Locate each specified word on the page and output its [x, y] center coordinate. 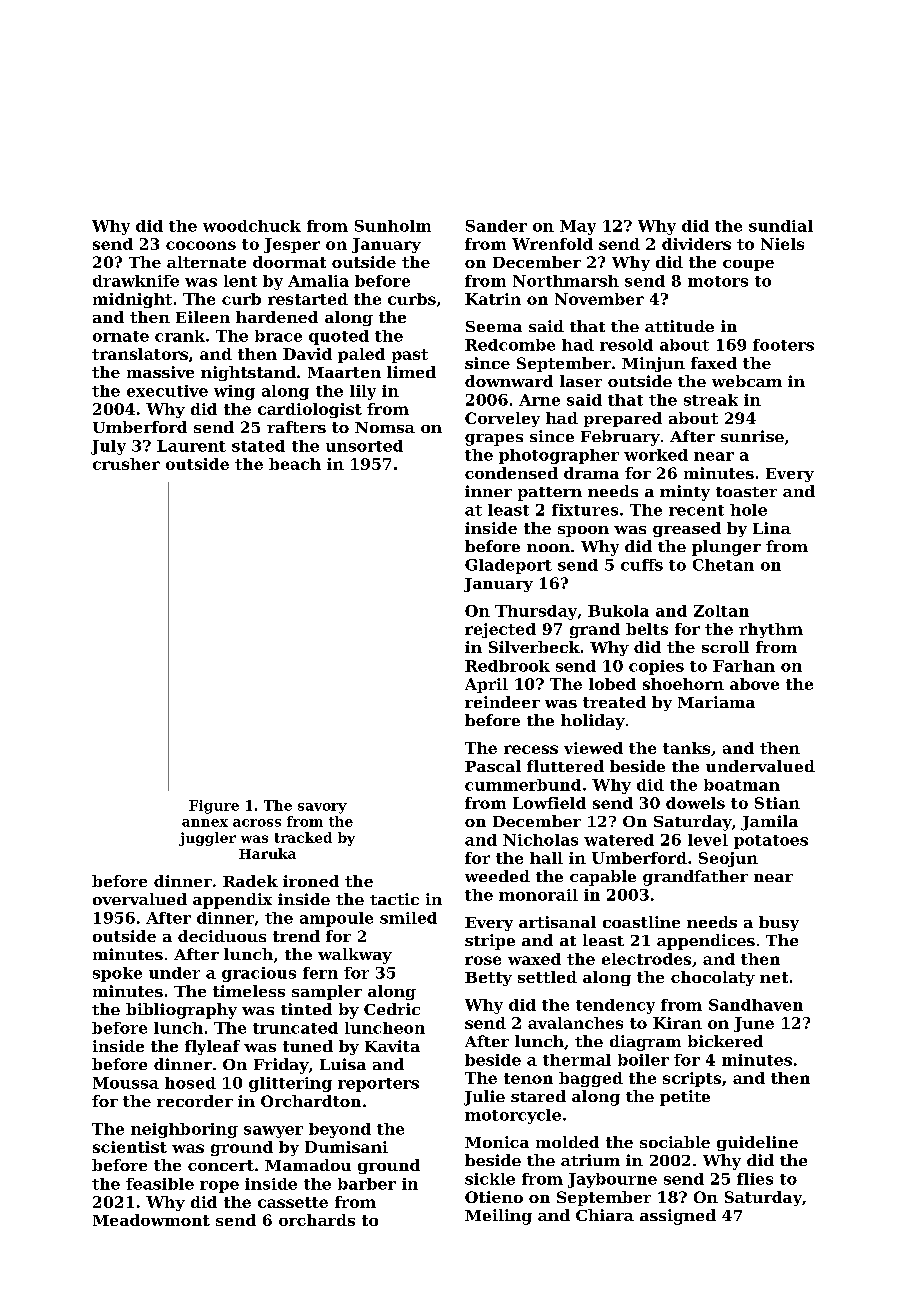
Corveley [502, 419]
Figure [214, 807]
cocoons [201, 245]
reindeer [502, 702]
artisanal [557, 922]
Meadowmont [151, 1220]
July [108, 447]
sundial [781, 226]
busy [779, 923]
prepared [623, 419]
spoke [117, 974]
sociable [675, 1142]
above [754, 684]
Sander [496, 226]
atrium [590, 1160]
